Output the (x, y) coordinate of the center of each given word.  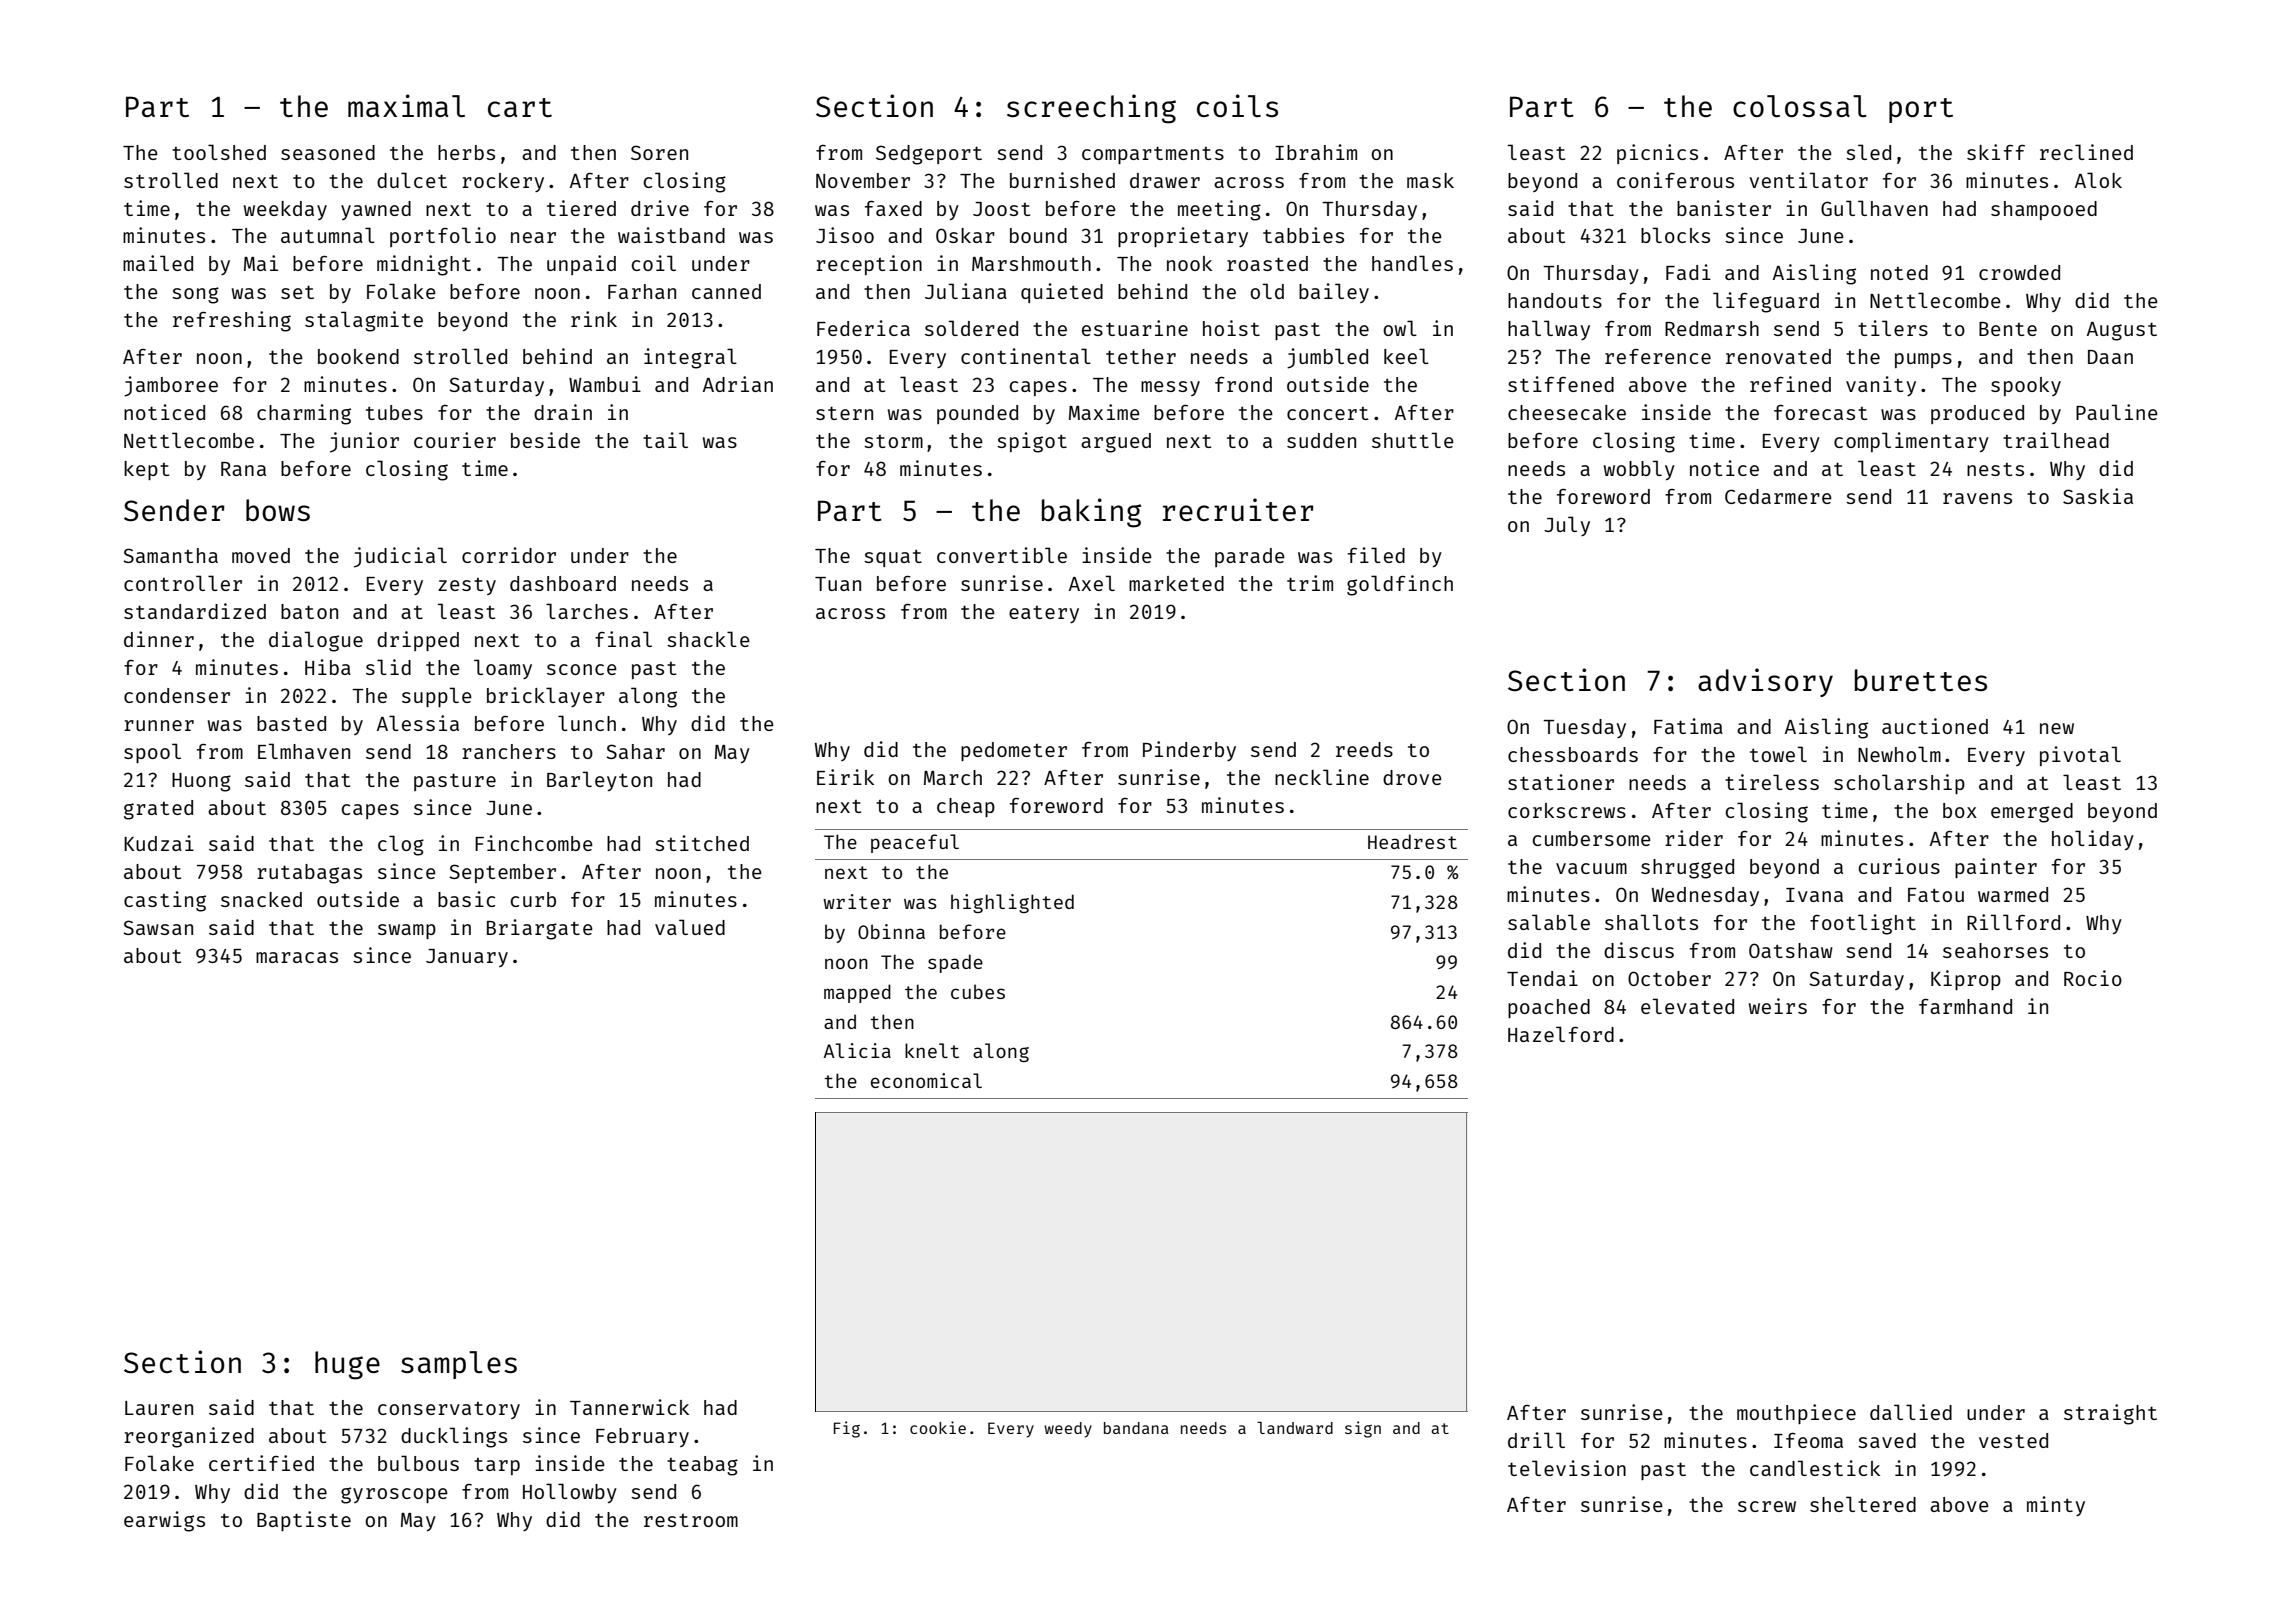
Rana (243, 469)
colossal (1800, 106)
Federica (863, 328)
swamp (407, 931)
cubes (978, 991)
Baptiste (304, 1521)
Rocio (2093, 978)
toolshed (219, 152)
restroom (691, 1520)
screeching (1091, 109)
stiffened (1561, 384)
